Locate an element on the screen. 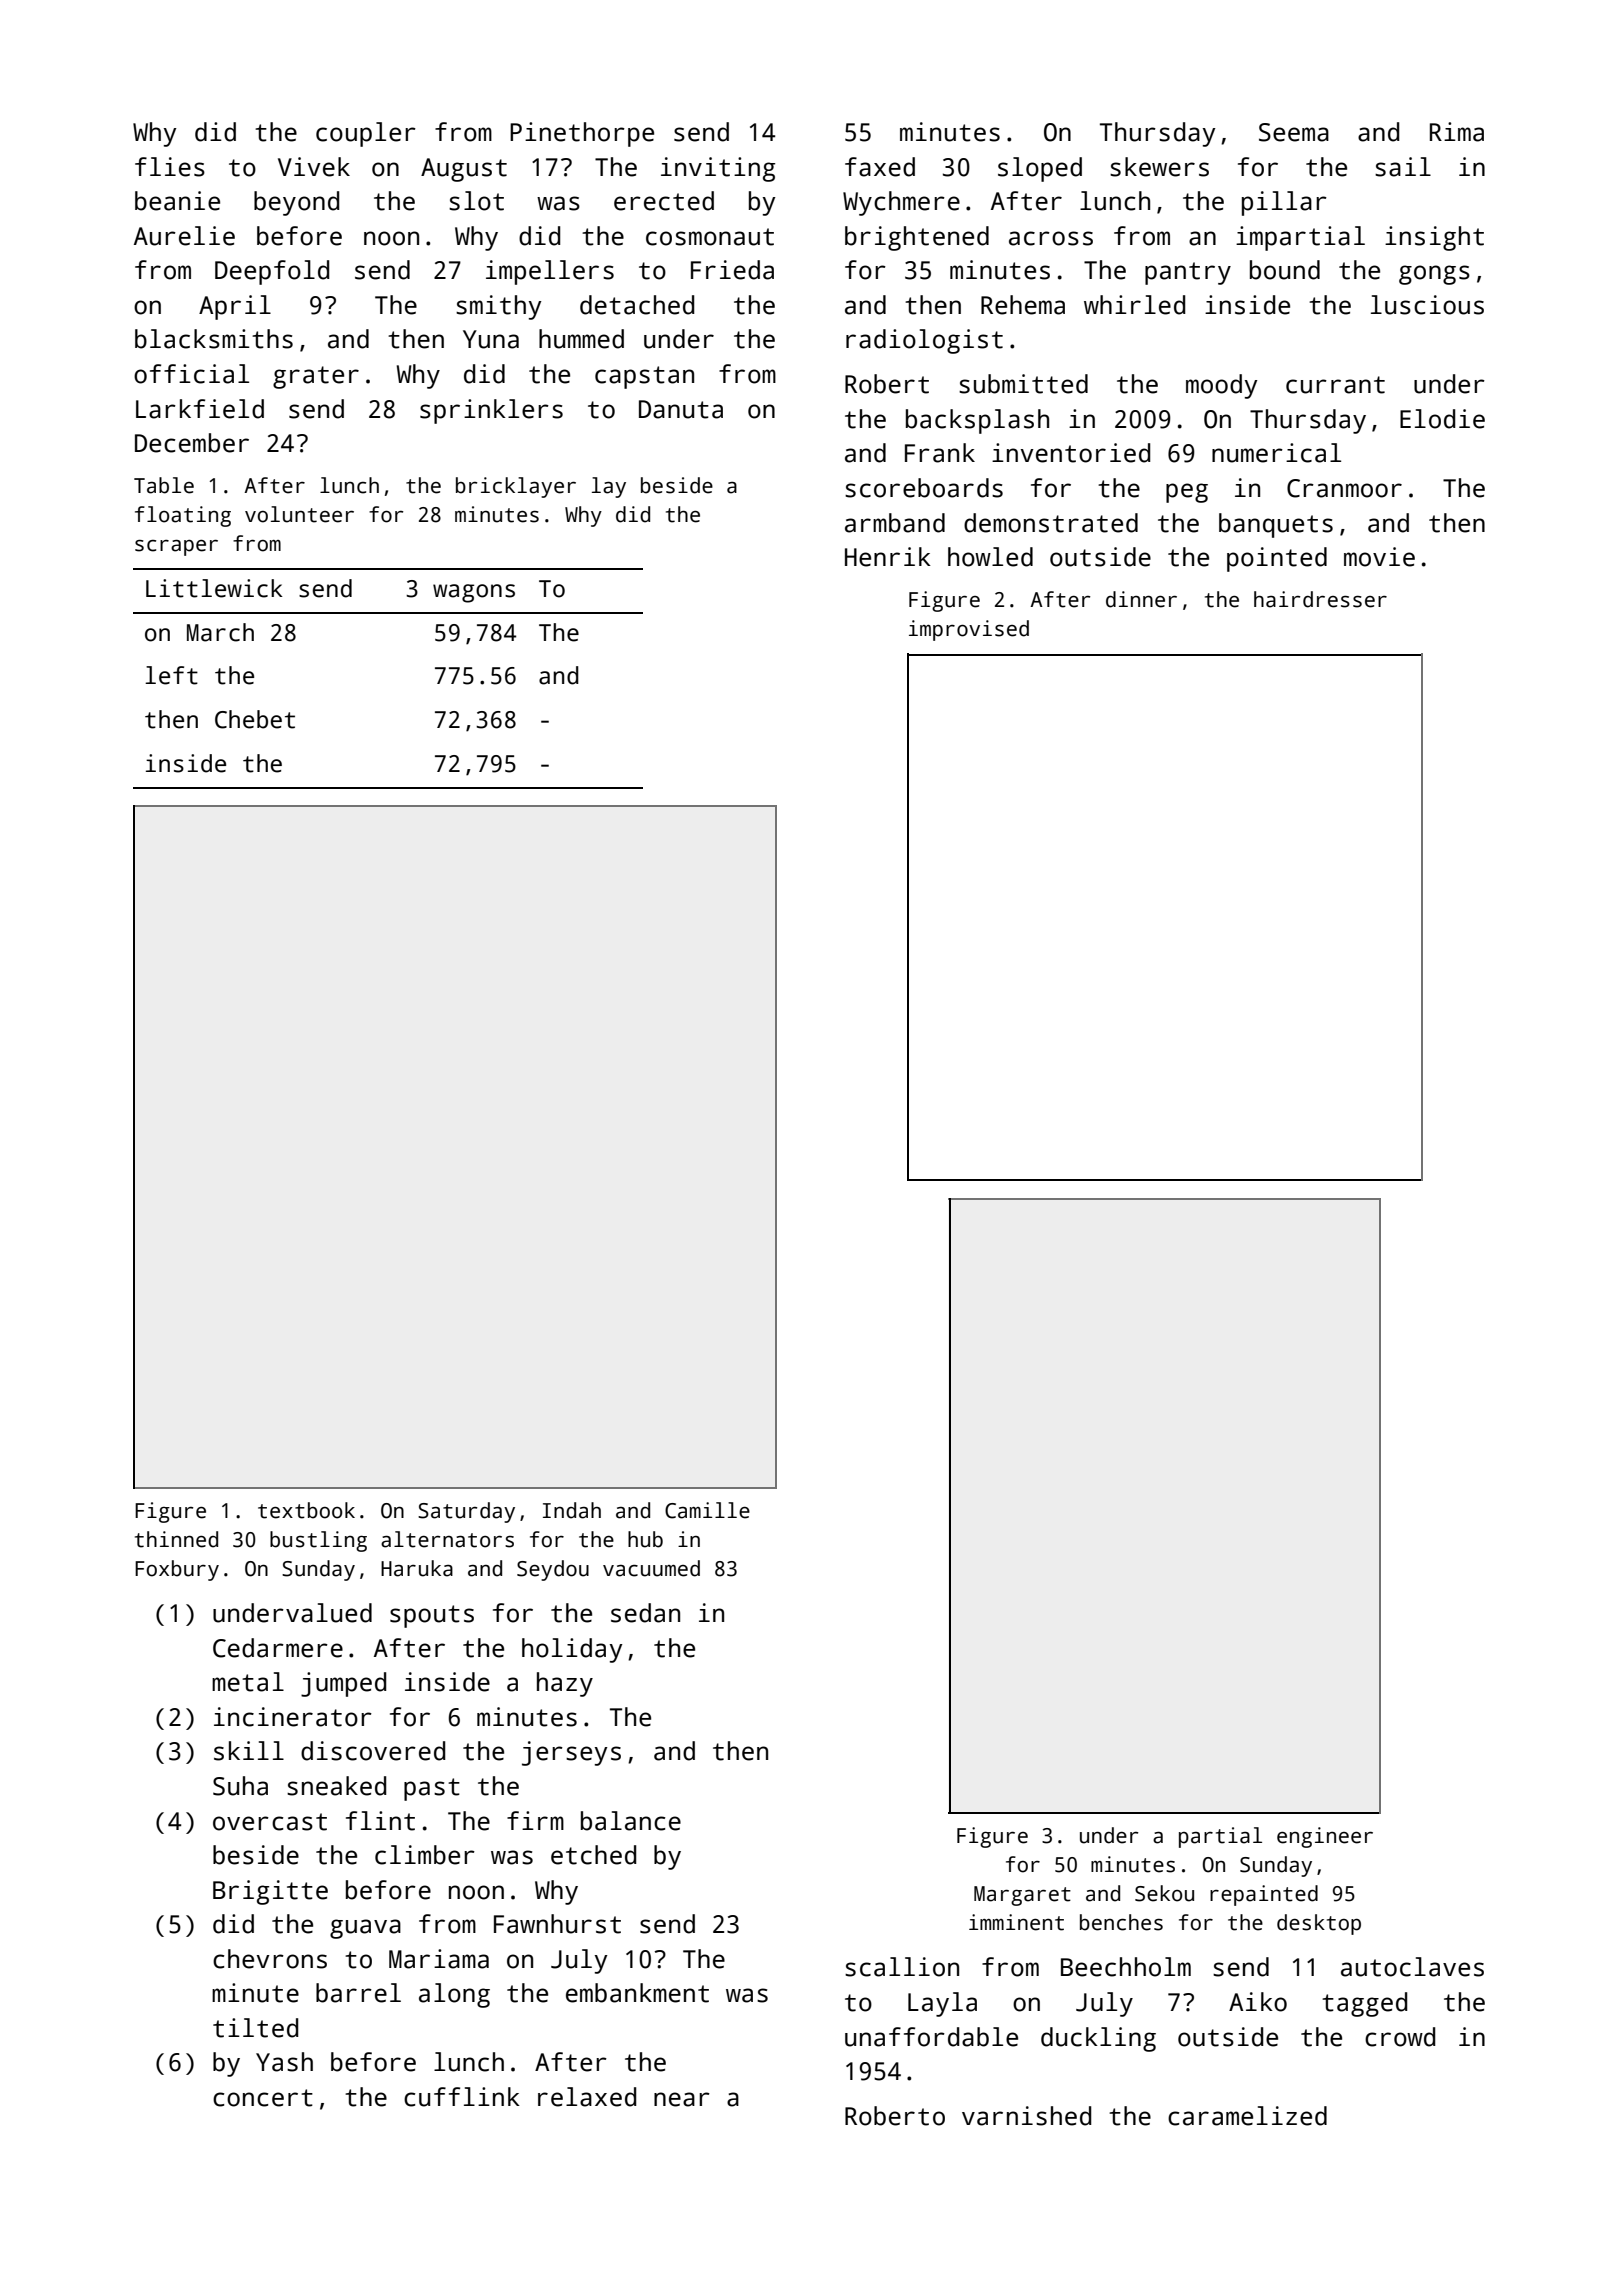 This screenshot has width=1620, height=2292. Camille is located at coordinates (707, 1510).
